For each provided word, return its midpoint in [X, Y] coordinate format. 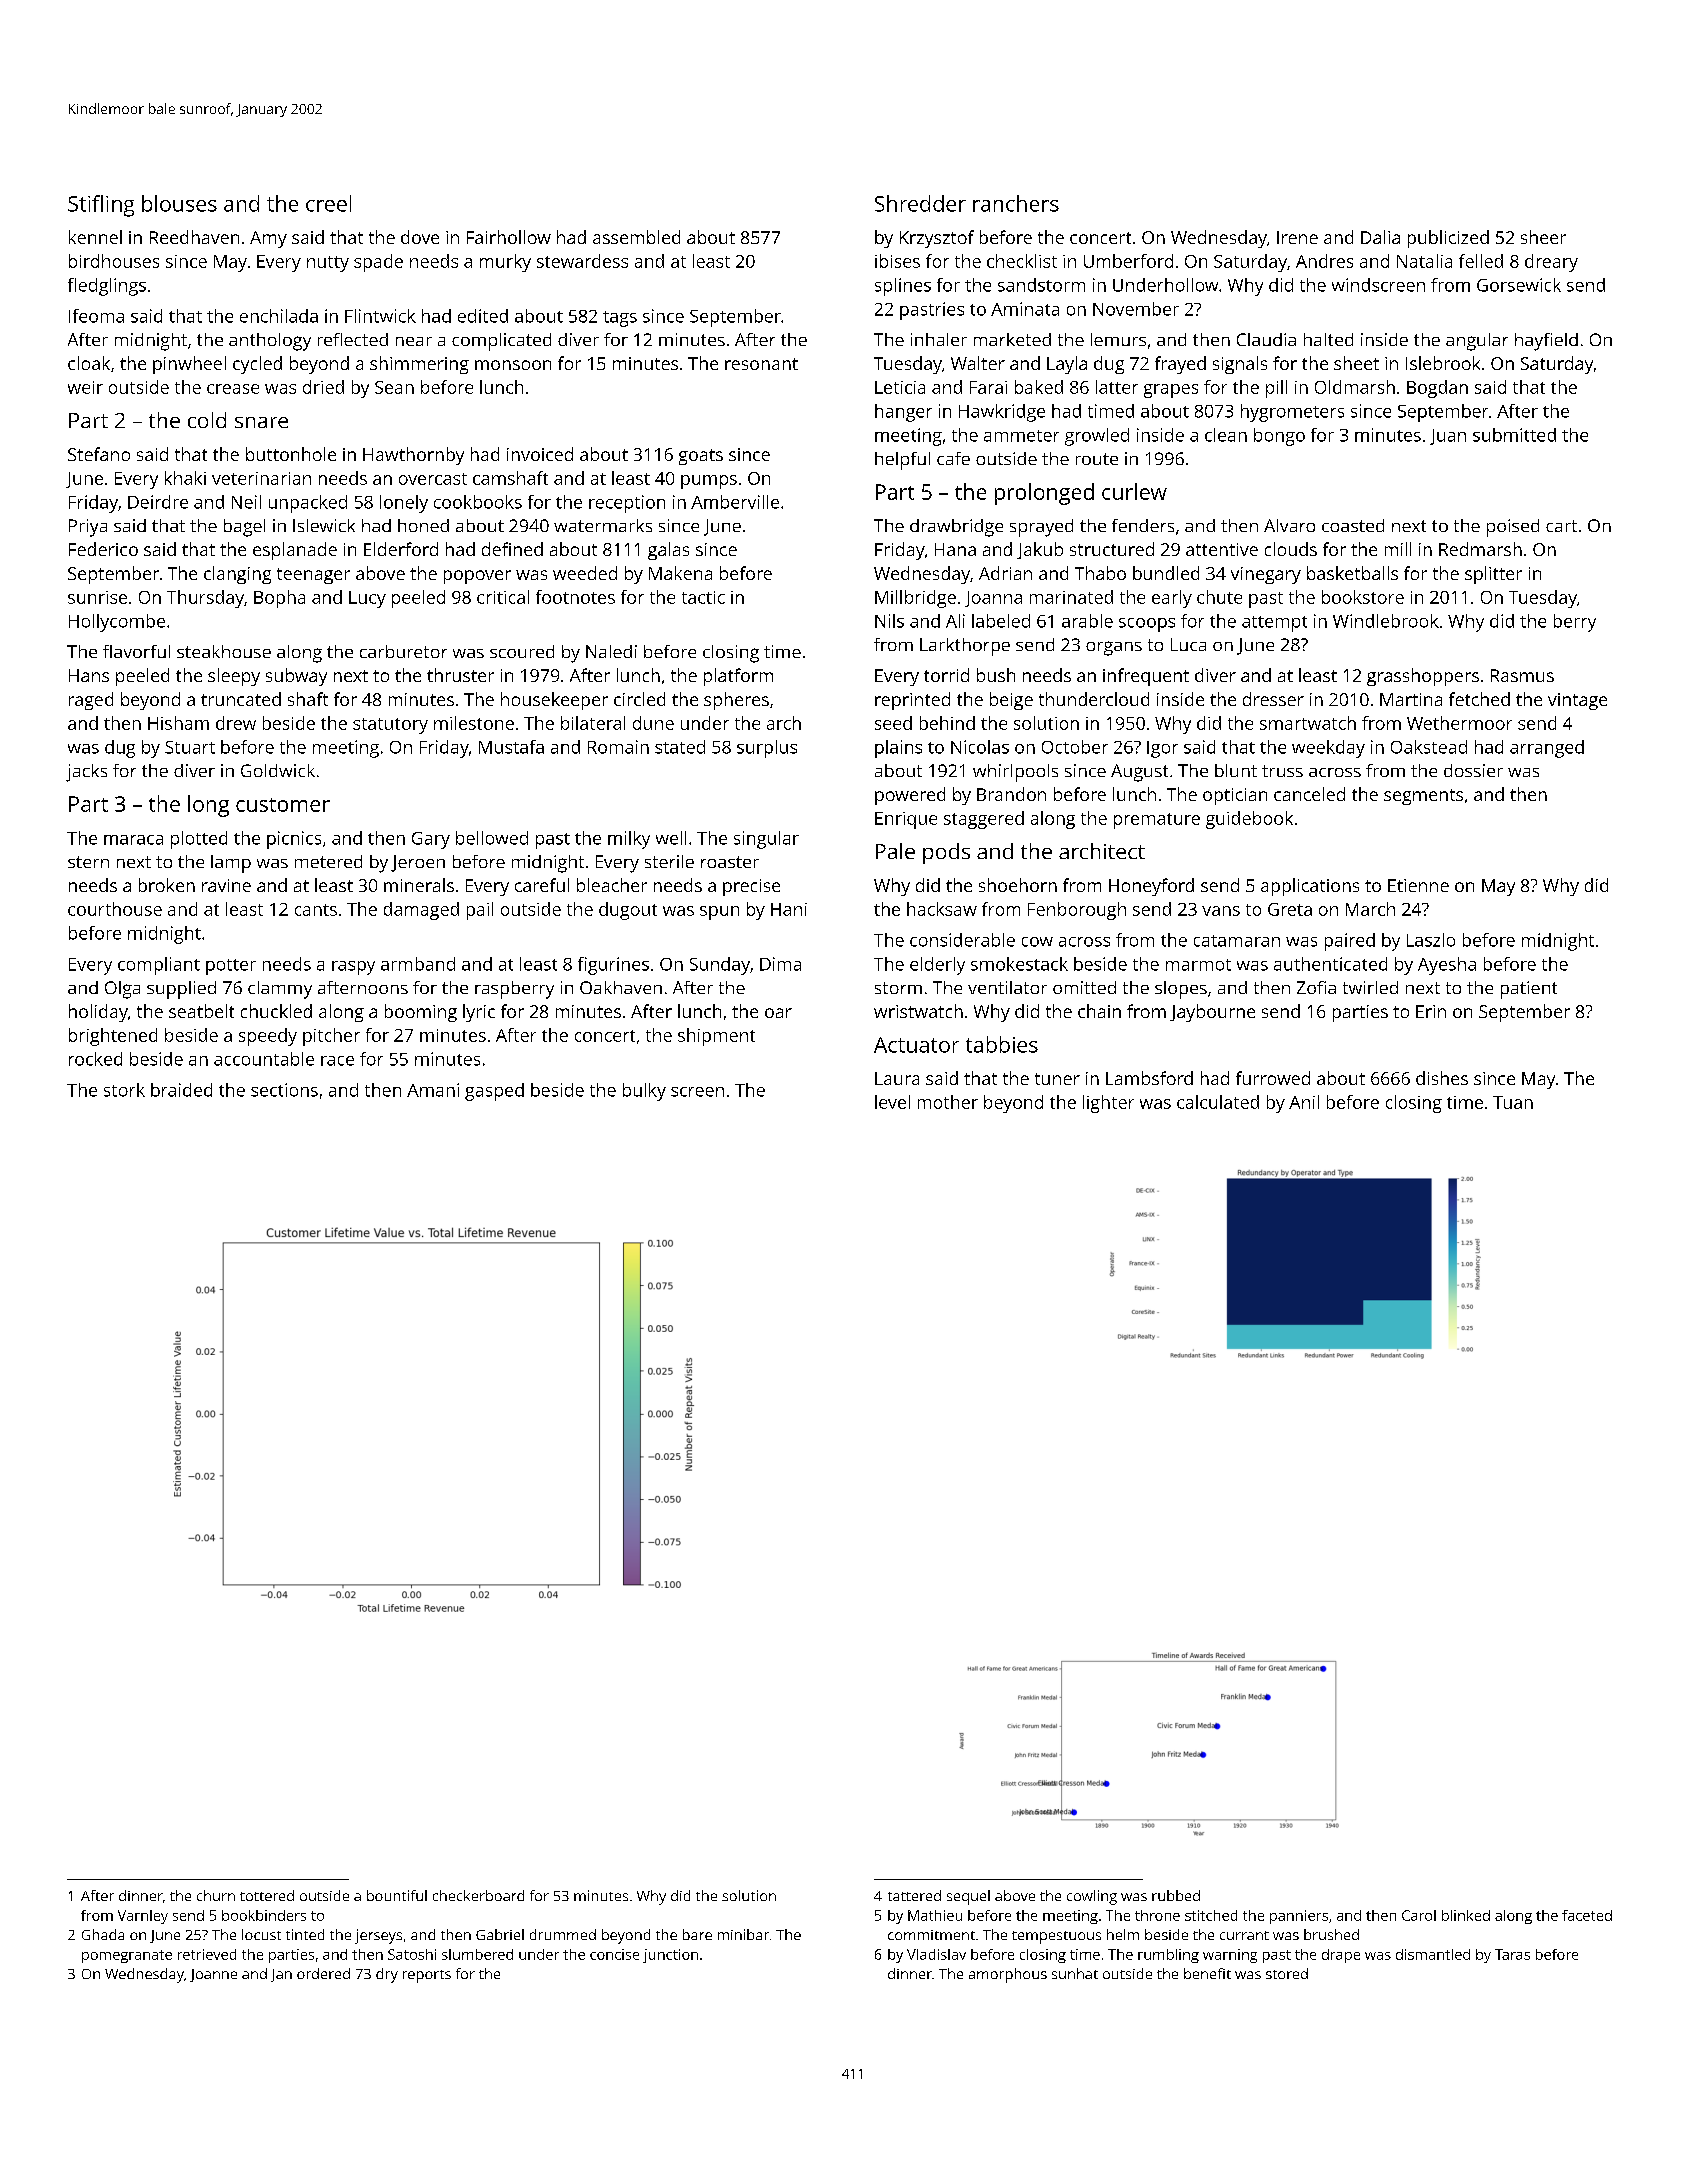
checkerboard [478, 1895]
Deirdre [158, 502]
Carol [1419, 1915]
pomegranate [127, 1956]
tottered [267, 1895]
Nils [889, 621]
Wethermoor [1459, 723]
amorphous [1008, 1975]
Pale [895, 851]
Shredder [920, 203]
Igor [1162, 749]
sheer [1543, 237]
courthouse [115, 909]
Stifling [101, 206]
